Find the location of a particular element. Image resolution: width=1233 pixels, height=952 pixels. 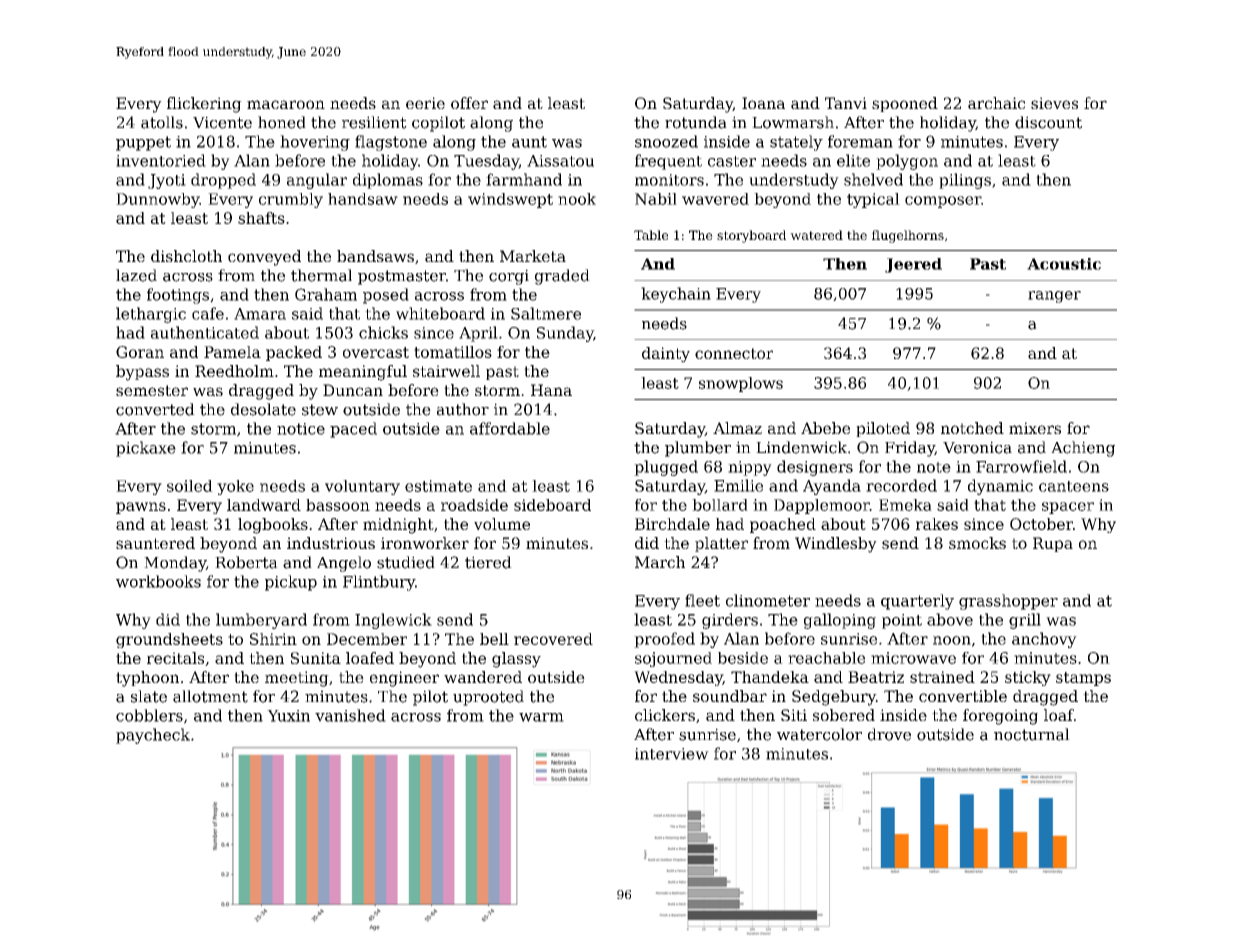

fleet is located at coordinates (702, 600).
